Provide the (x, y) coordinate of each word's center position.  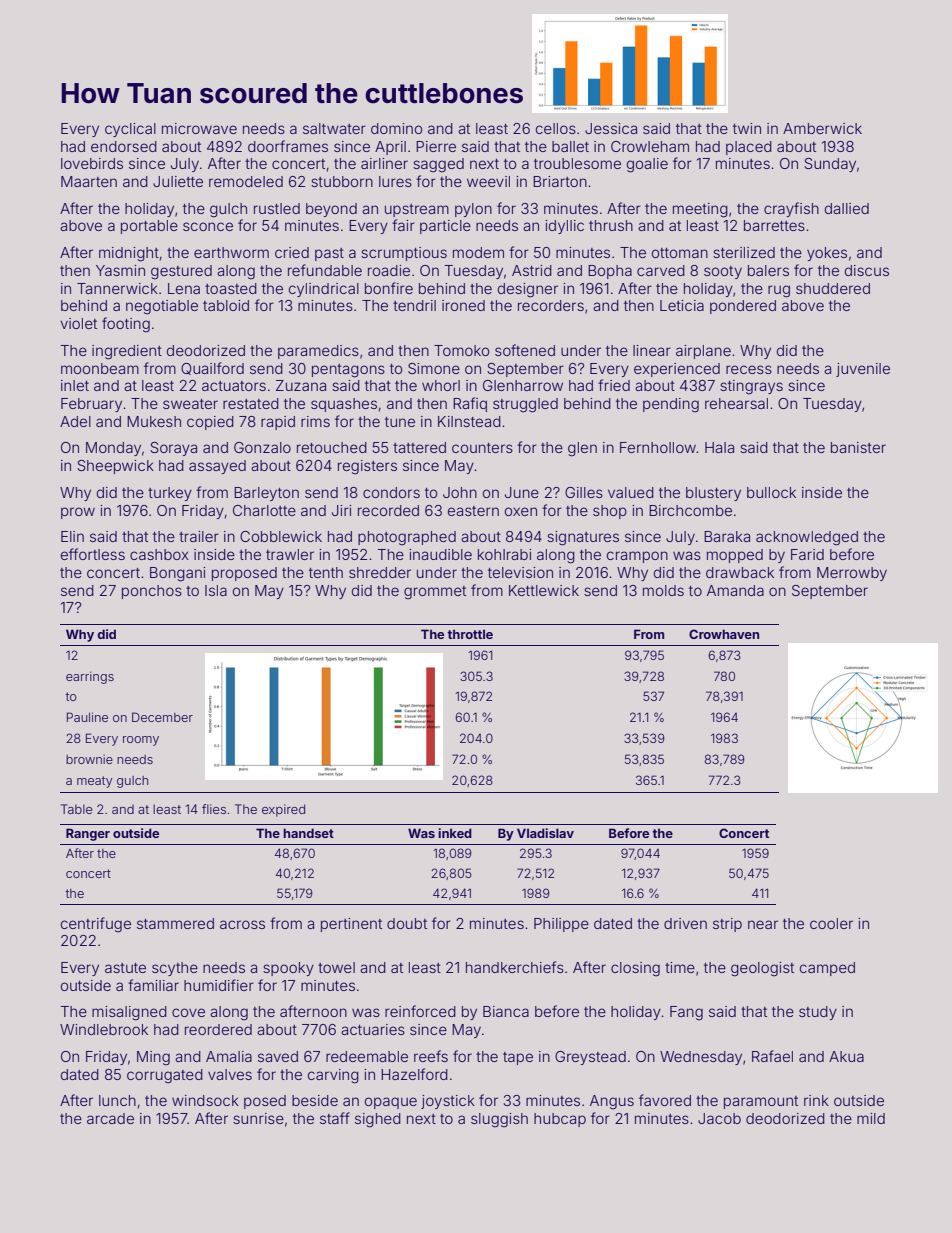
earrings (90, 677)
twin (747, 128)
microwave (199, 128)
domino (396, 128)
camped (827, 969)
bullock (771, 492)
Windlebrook (104, 1029)
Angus (612, 1102)
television (520, 572)
